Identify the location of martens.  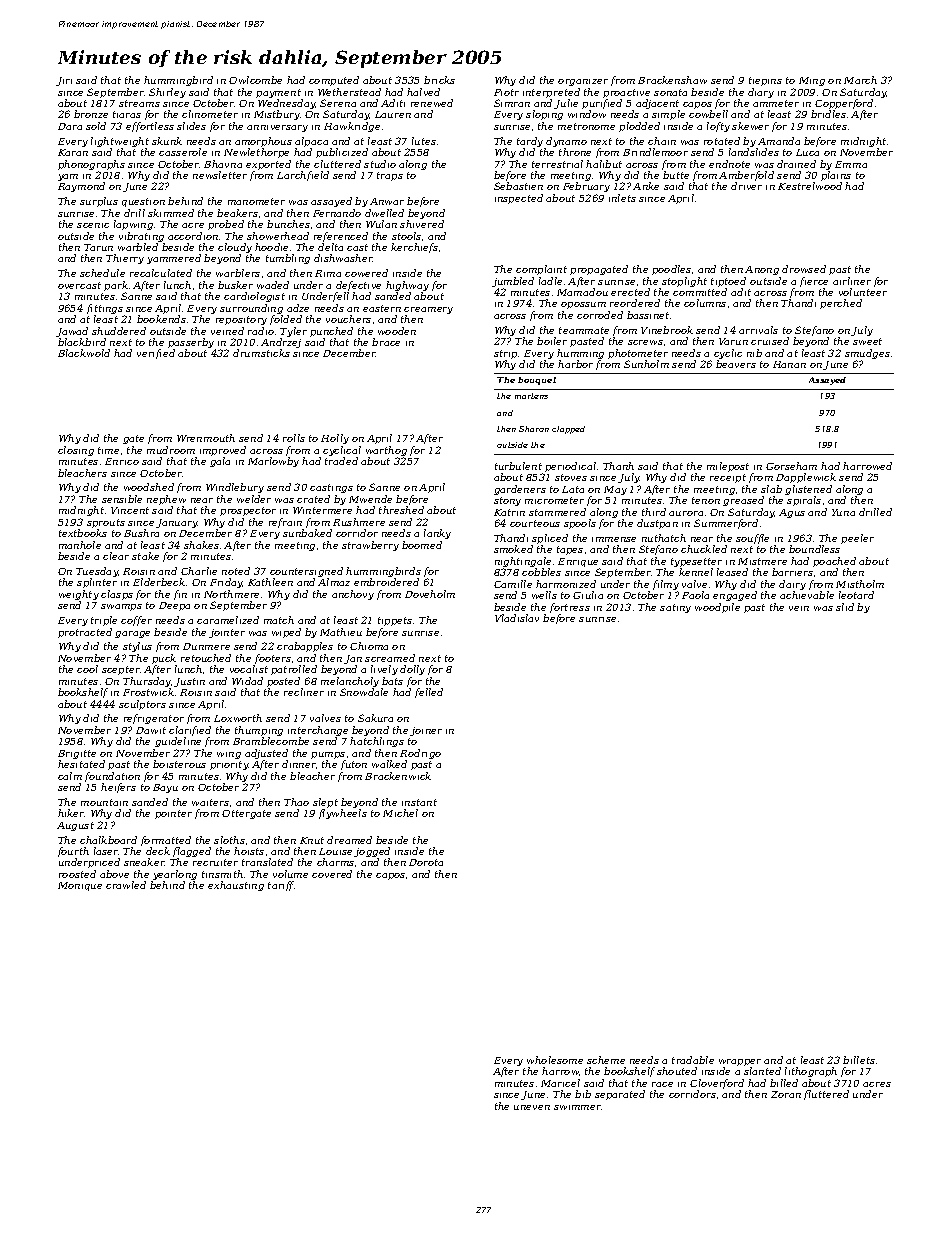
(531, 396).
